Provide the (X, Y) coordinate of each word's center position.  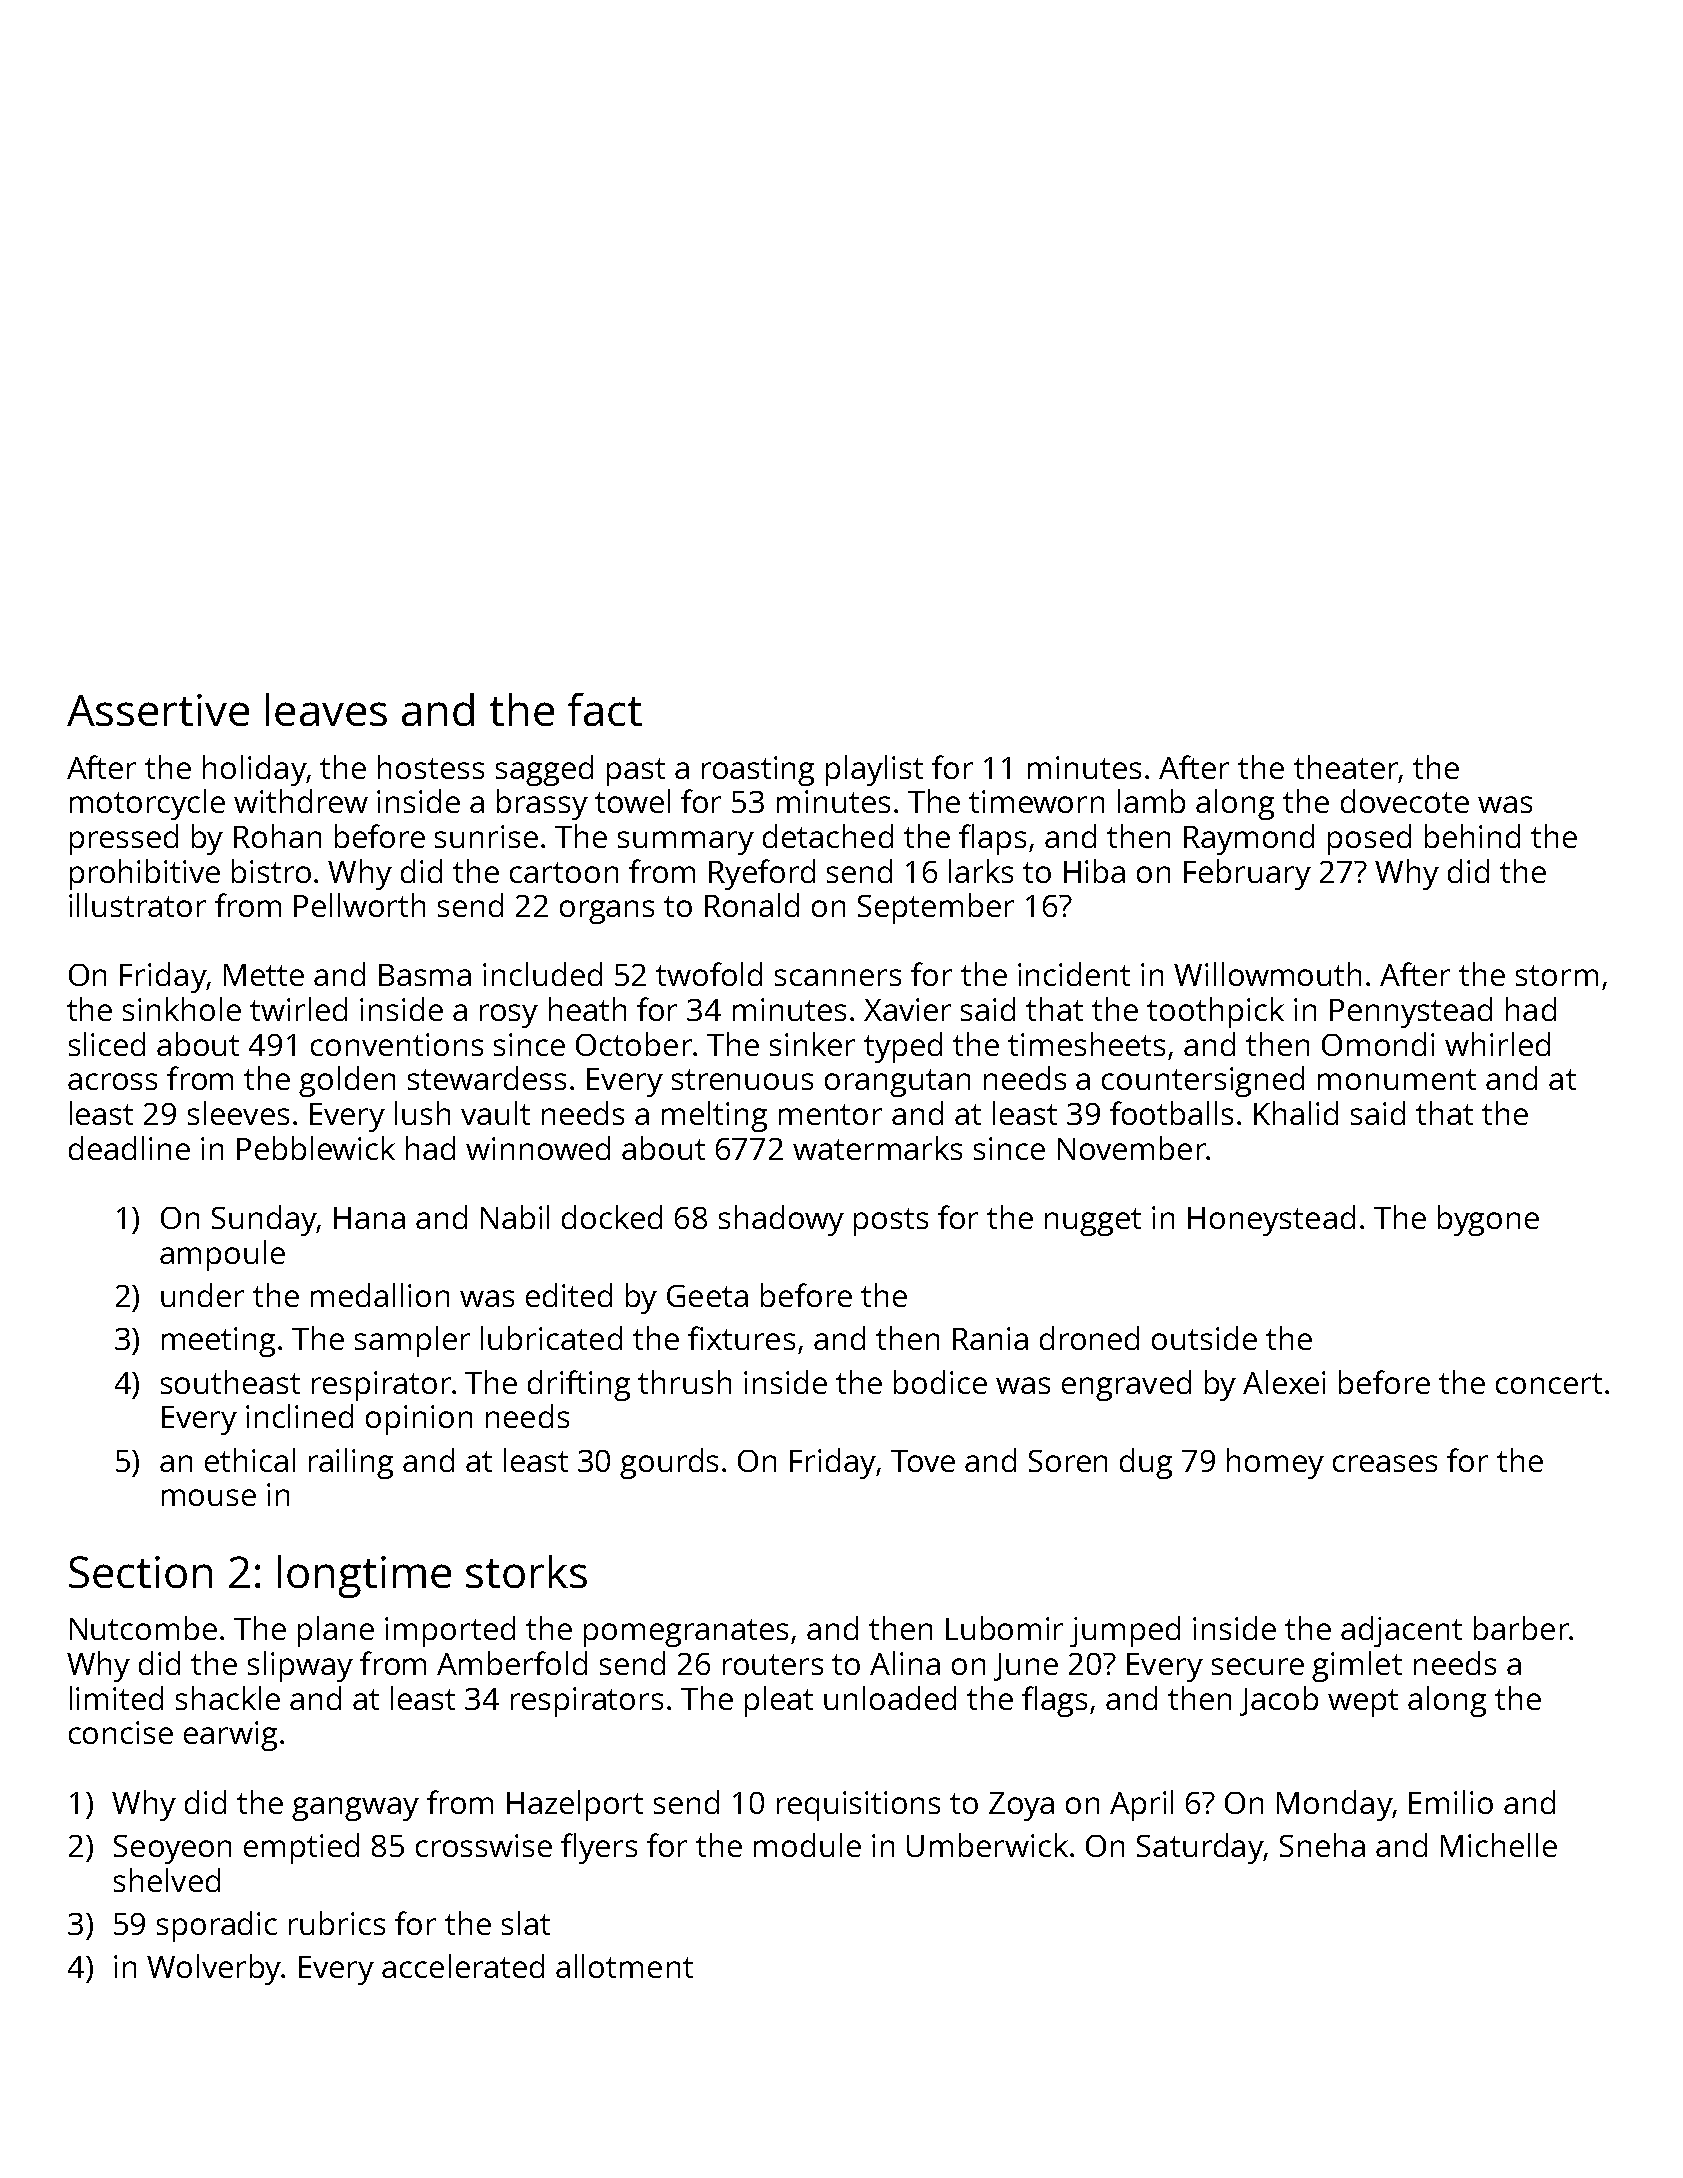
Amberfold (512, 1663)
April (1141, 1805)
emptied (301, 1848)
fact (605, 709)
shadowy (781, 1220)
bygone (1488, 1220)
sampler (412, 1341)
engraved (1126, 1385)
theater (1346, 767)
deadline (129, 1148)
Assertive (158, 710)
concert (1549, 1383)
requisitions (858, 1806)
